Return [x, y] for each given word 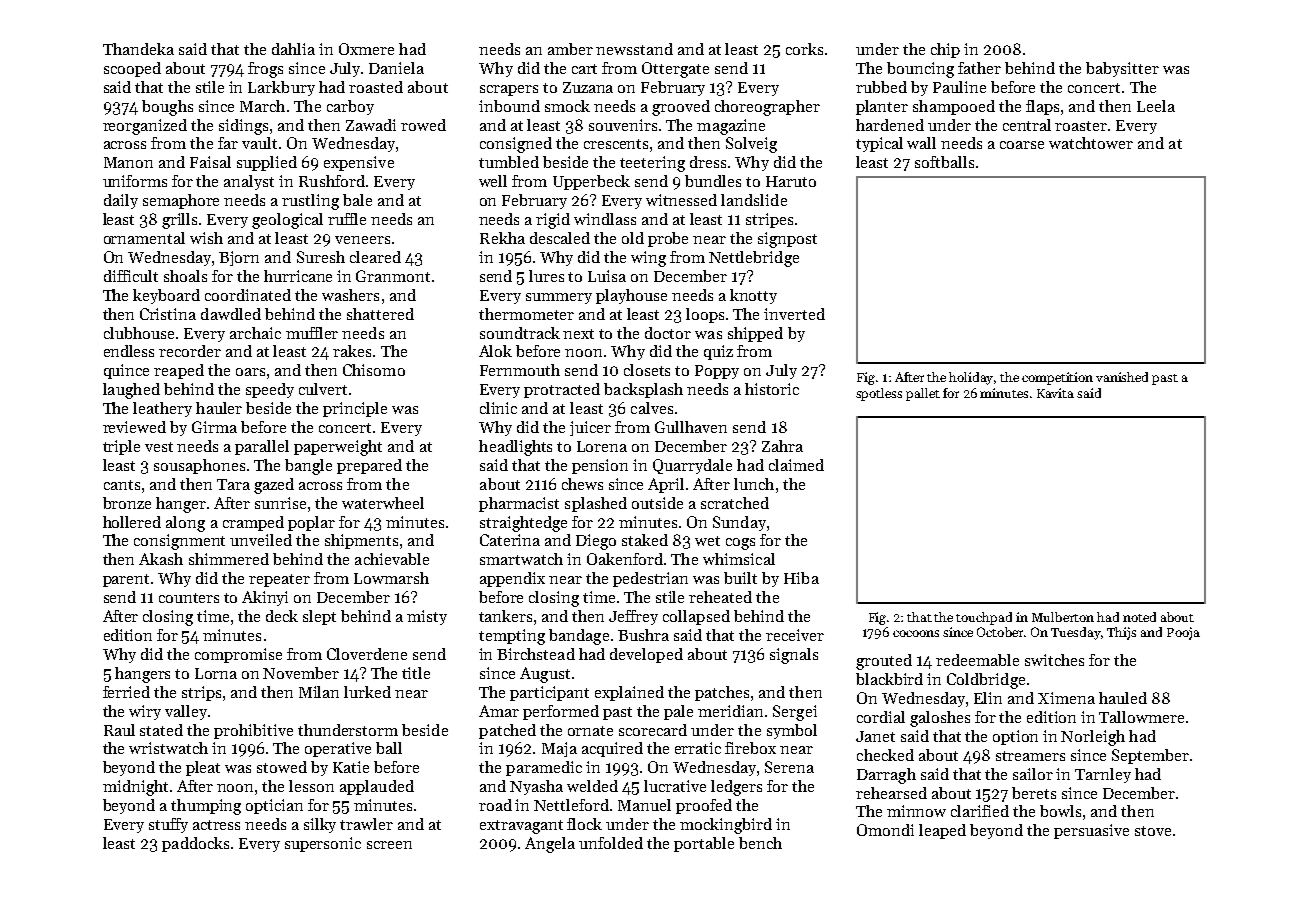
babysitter [1122, 69]
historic [772, 389]
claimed [796, 465]
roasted [376, 87]
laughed [131, 391]
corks [804, 49]
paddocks [195, 844]
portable [704, 844]
